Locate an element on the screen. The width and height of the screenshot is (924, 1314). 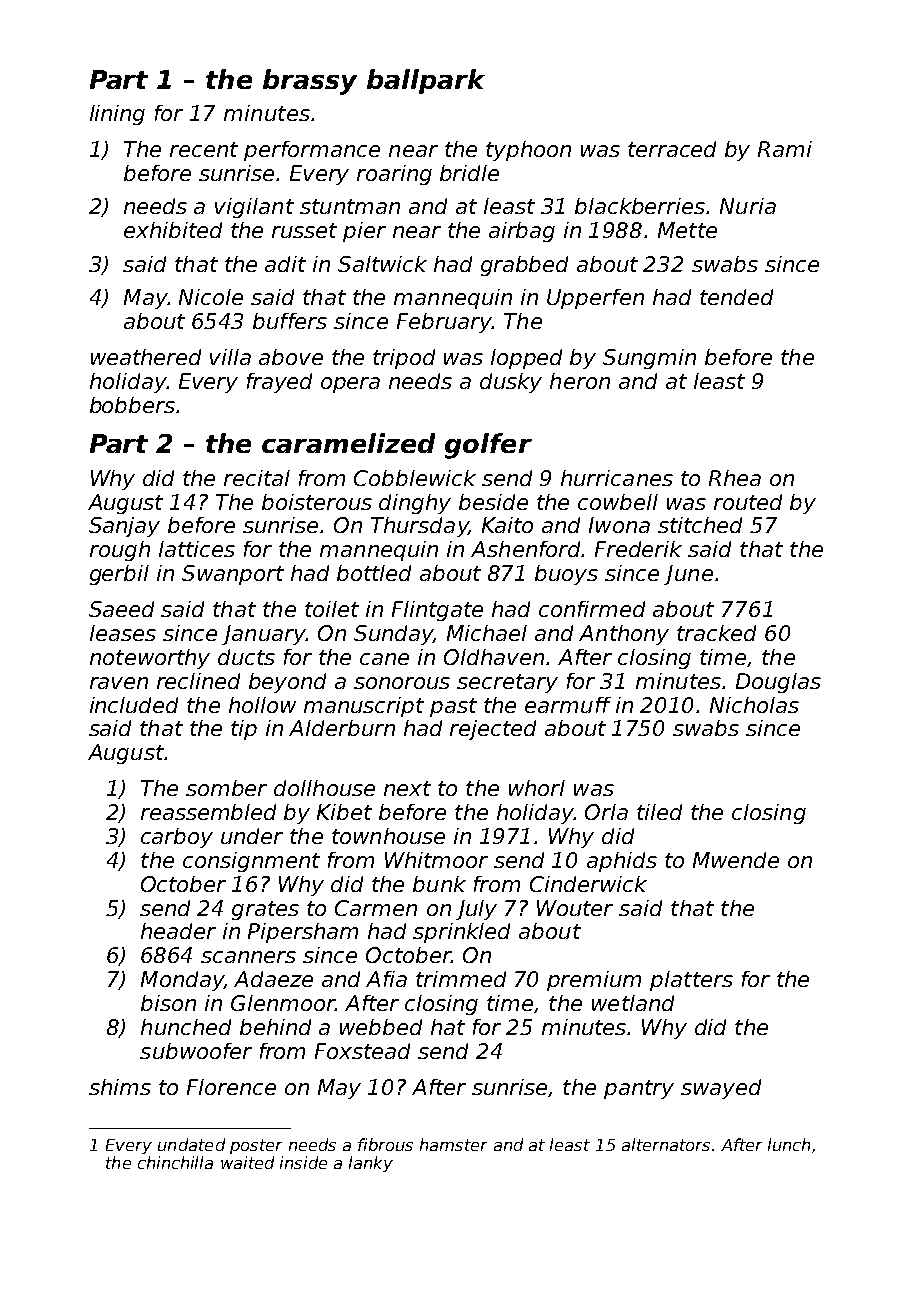
tip is located at coordinates (244, 730).
